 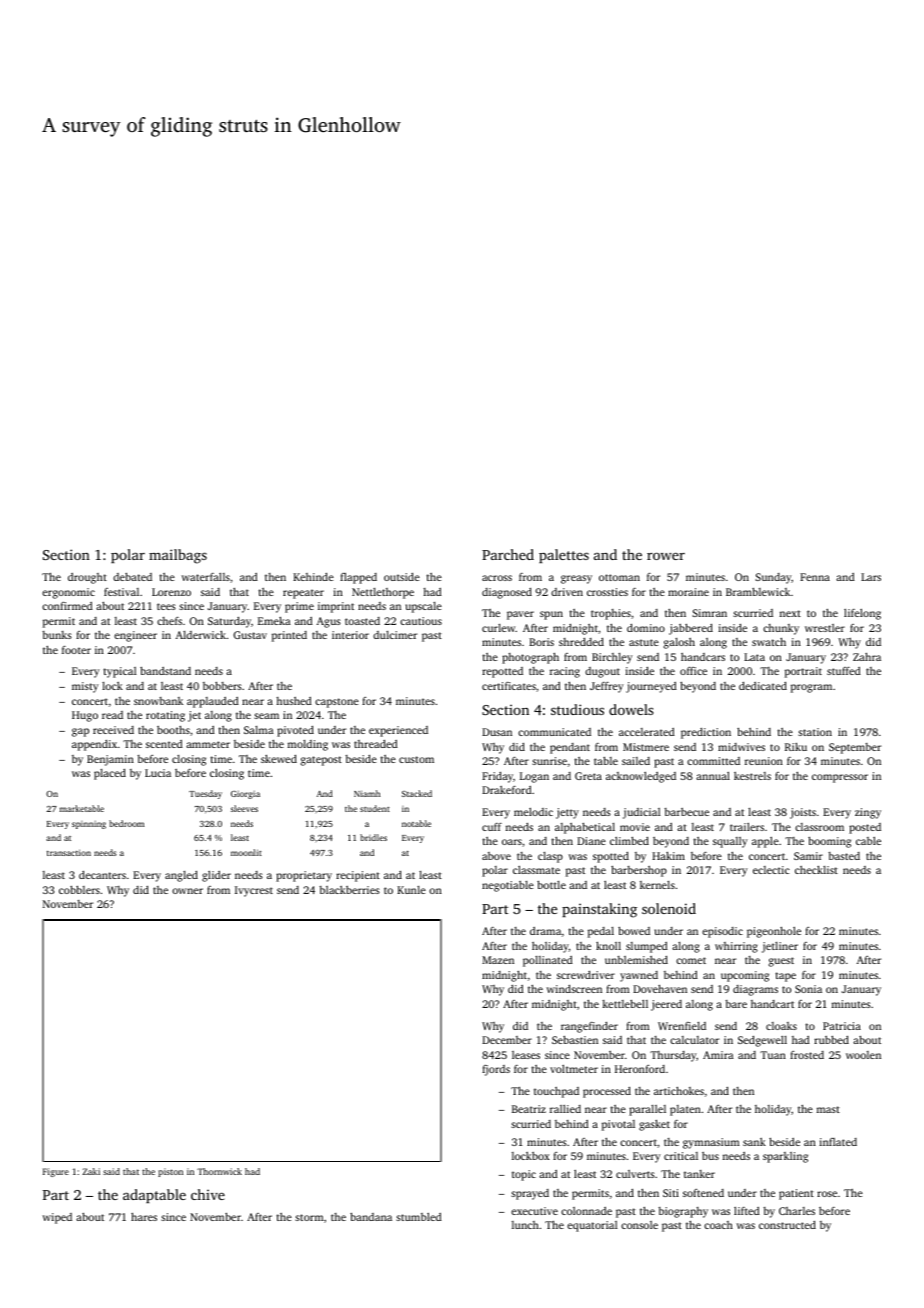 I want to click on misty, so click(x=85, y=687).
